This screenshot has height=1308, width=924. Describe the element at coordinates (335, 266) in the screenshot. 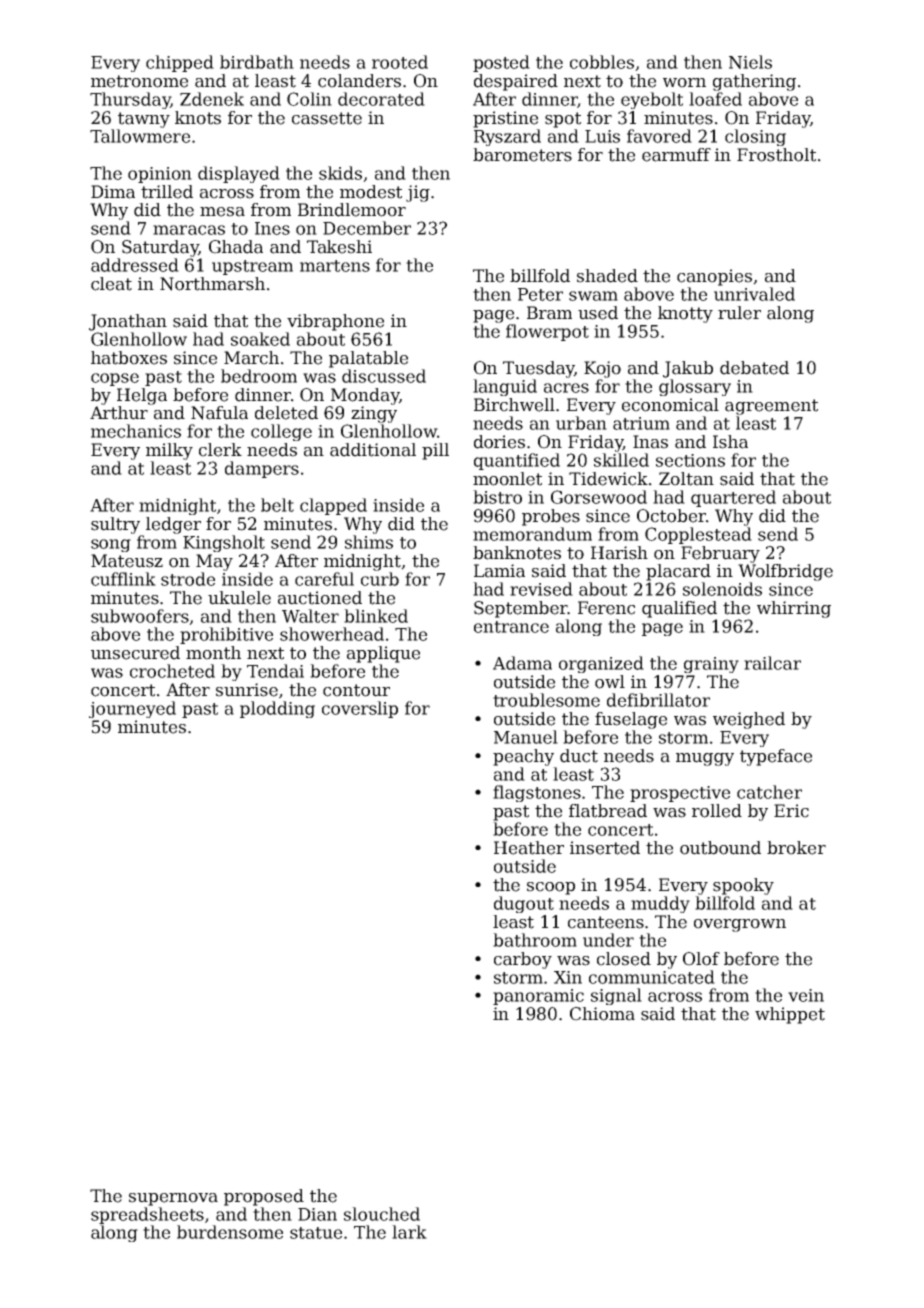

I see `martens` at that location.
